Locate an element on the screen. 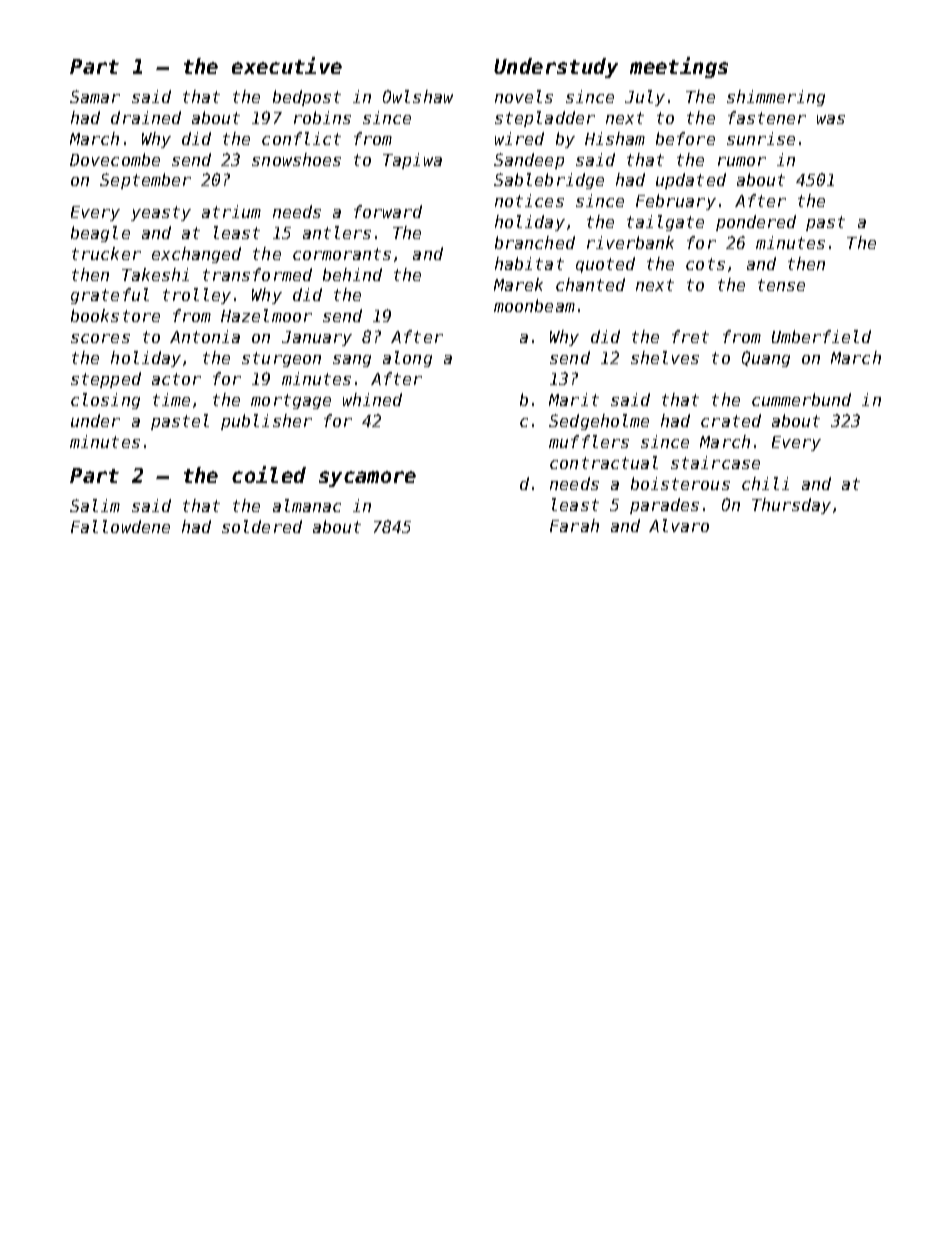  shimmering is located at coordinates (776, 98).
